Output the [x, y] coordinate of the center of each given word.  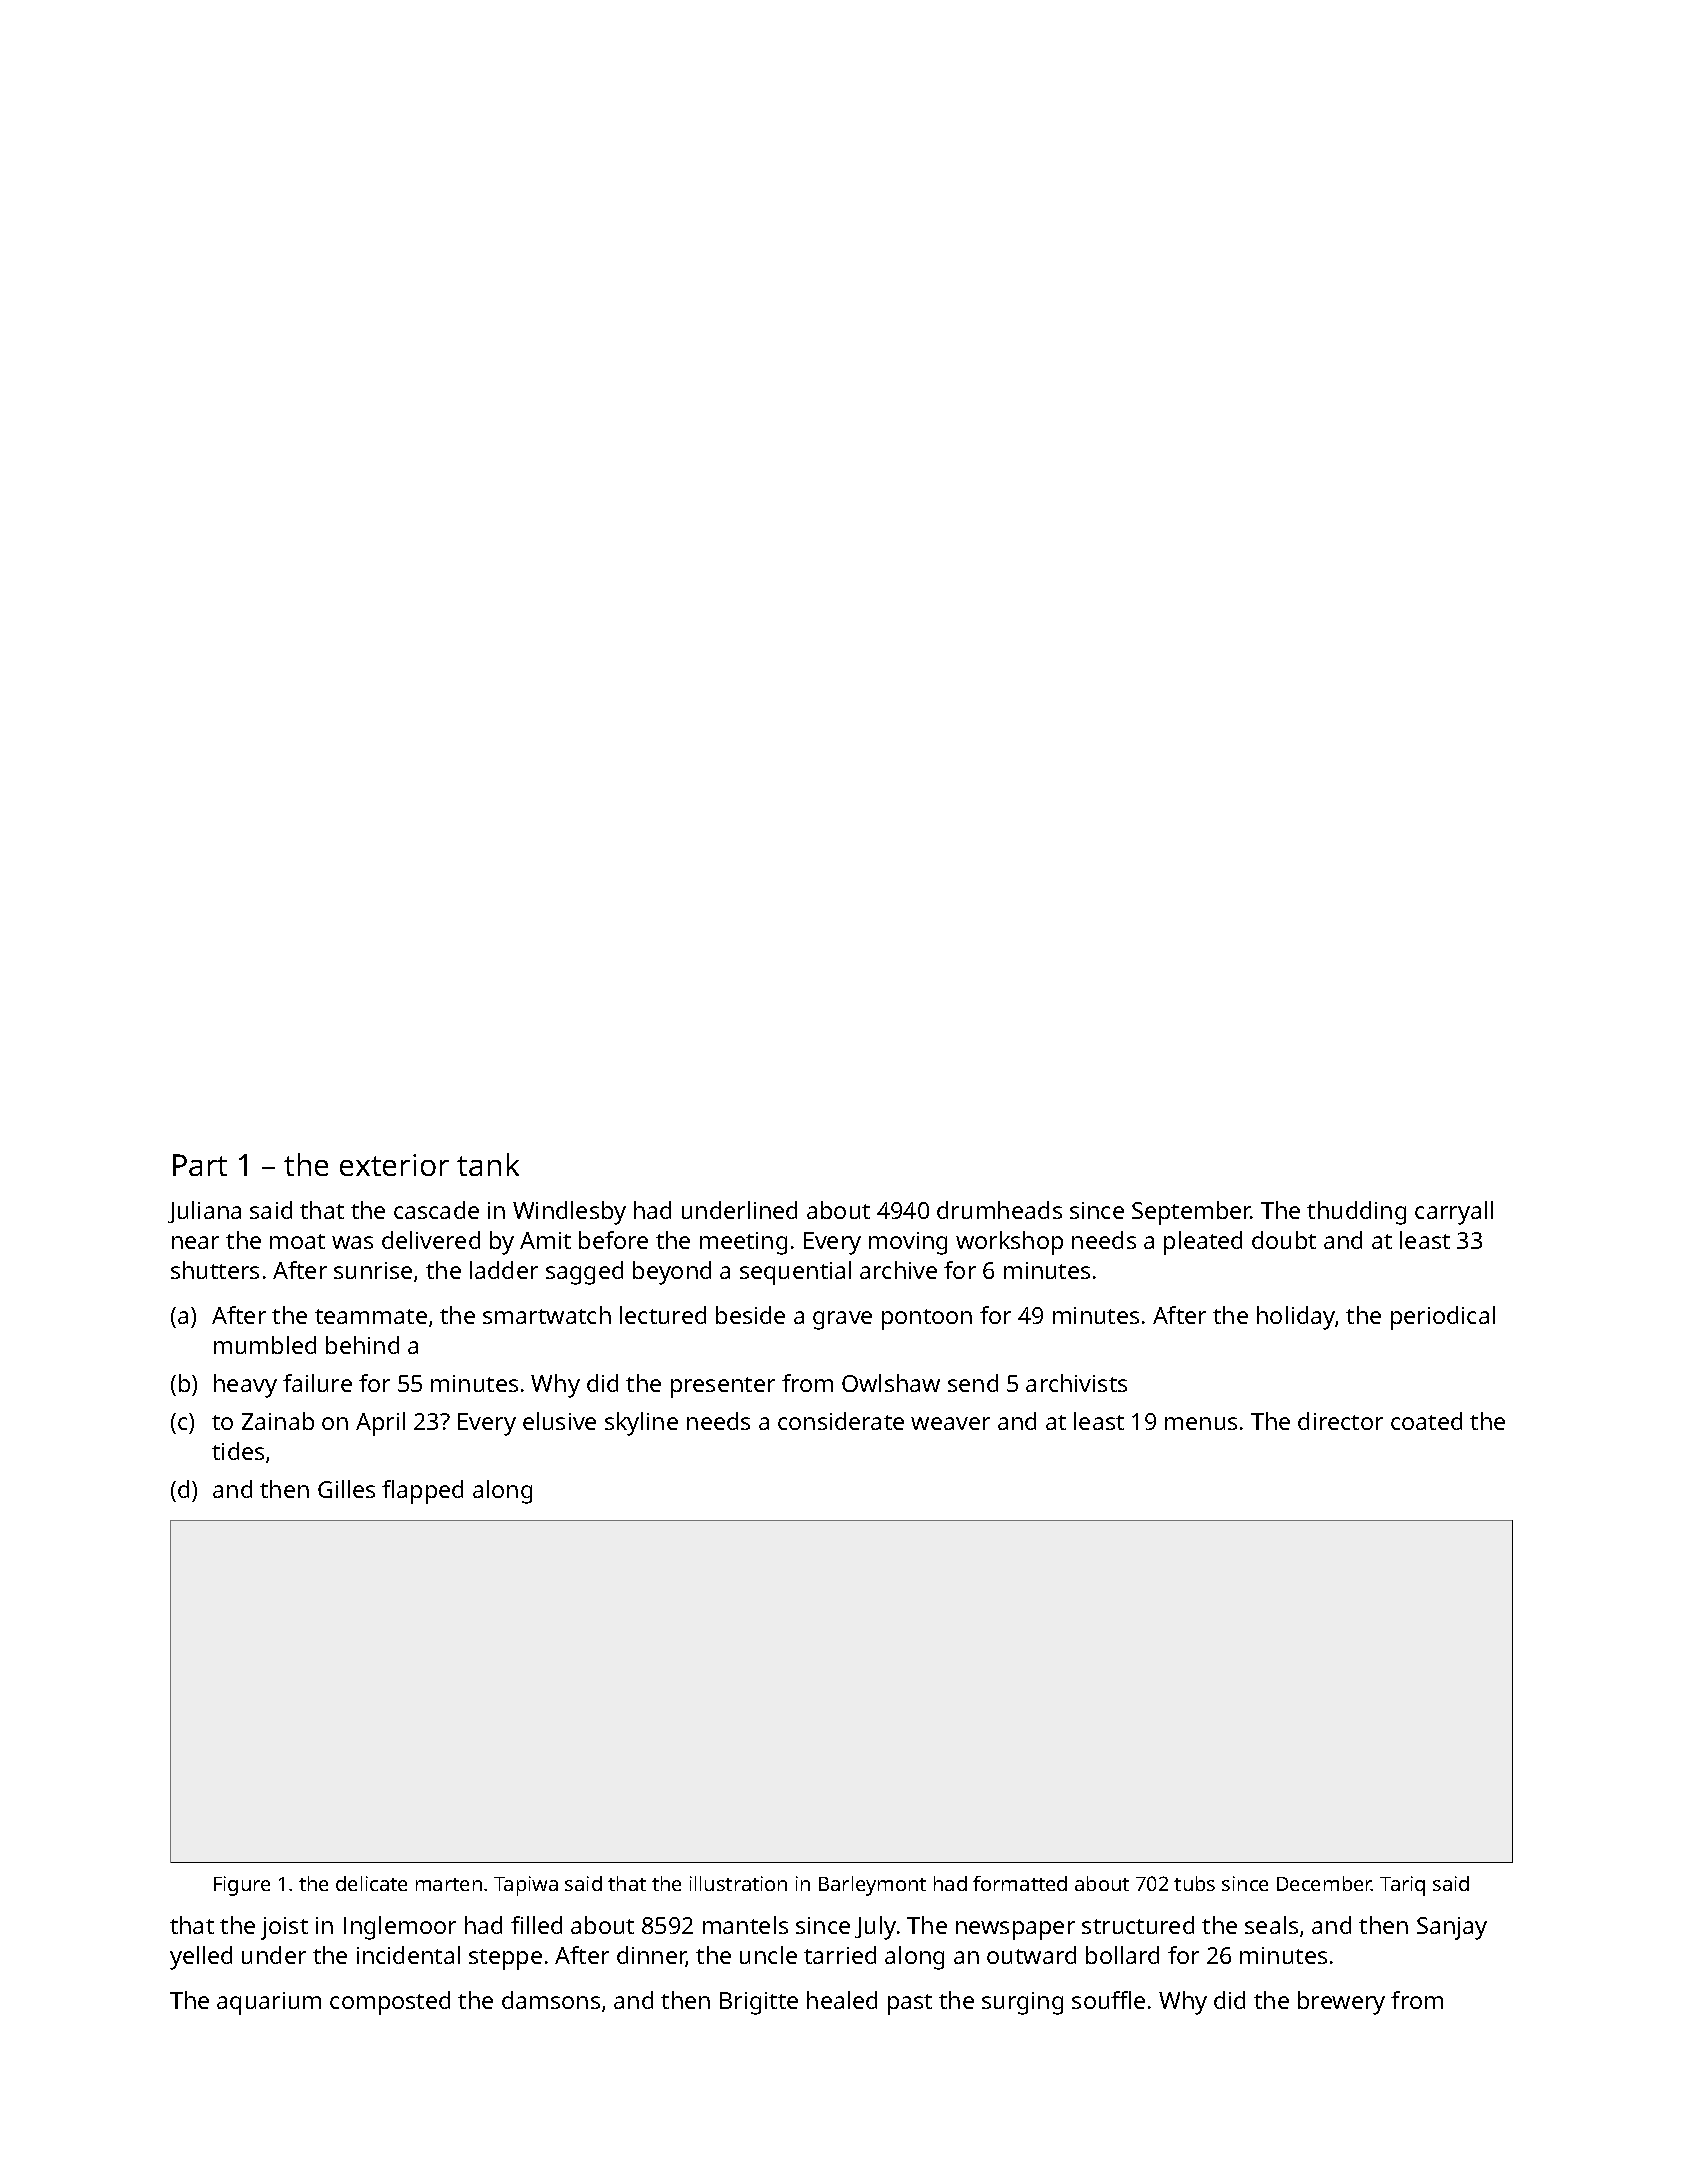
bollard [1122, 1955]
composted [390, 2003]
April [380, 1424]
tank [488, 1164]
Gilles [346, 1489]
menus [1201, 1423]
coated [1426, 1421]
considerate [841, 1421]
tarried [840, 1955]
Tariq [1402, 1886]
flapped [422, 1492]
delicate [371, 1883]
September [1191, 1213]
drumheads [999, 1210]
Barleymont [872, 1886]
